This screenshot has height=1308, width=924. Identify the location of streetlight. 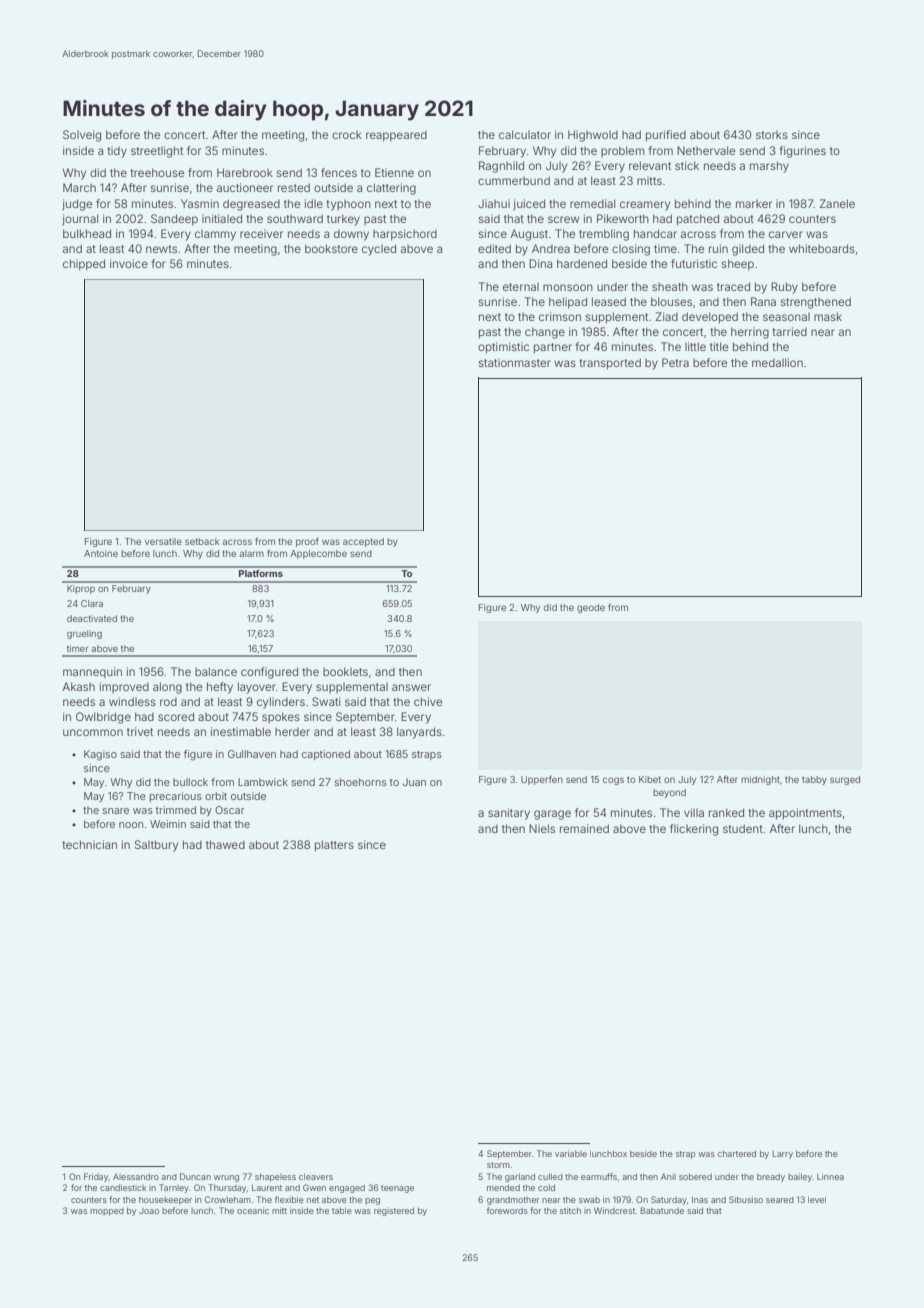
(157, 152).
